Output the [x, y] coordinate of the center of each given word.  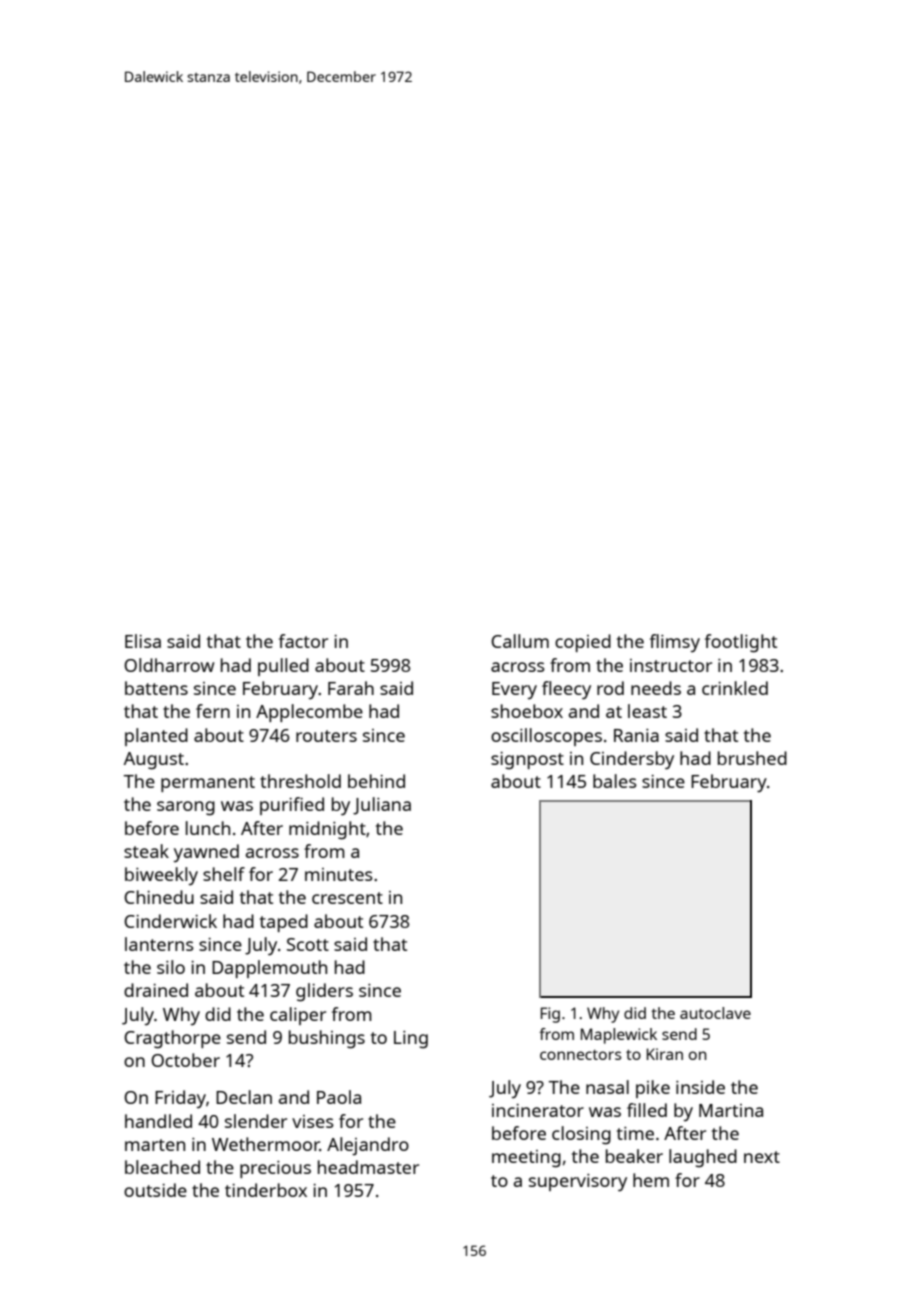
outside [155, 1190]
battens [156, 688]
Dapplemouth [269, 969]
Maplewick [619, 1036]
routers [326, 736]
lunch [208, 828]
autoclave [715, 1013]
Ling [411, 1040]
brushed [752, 758]
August [154, 761]
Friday [180, 1099]
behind [376, 781]
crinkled [735, 688]
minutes [339, 874]
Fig [550, 1015]
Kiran [665, 1054]
